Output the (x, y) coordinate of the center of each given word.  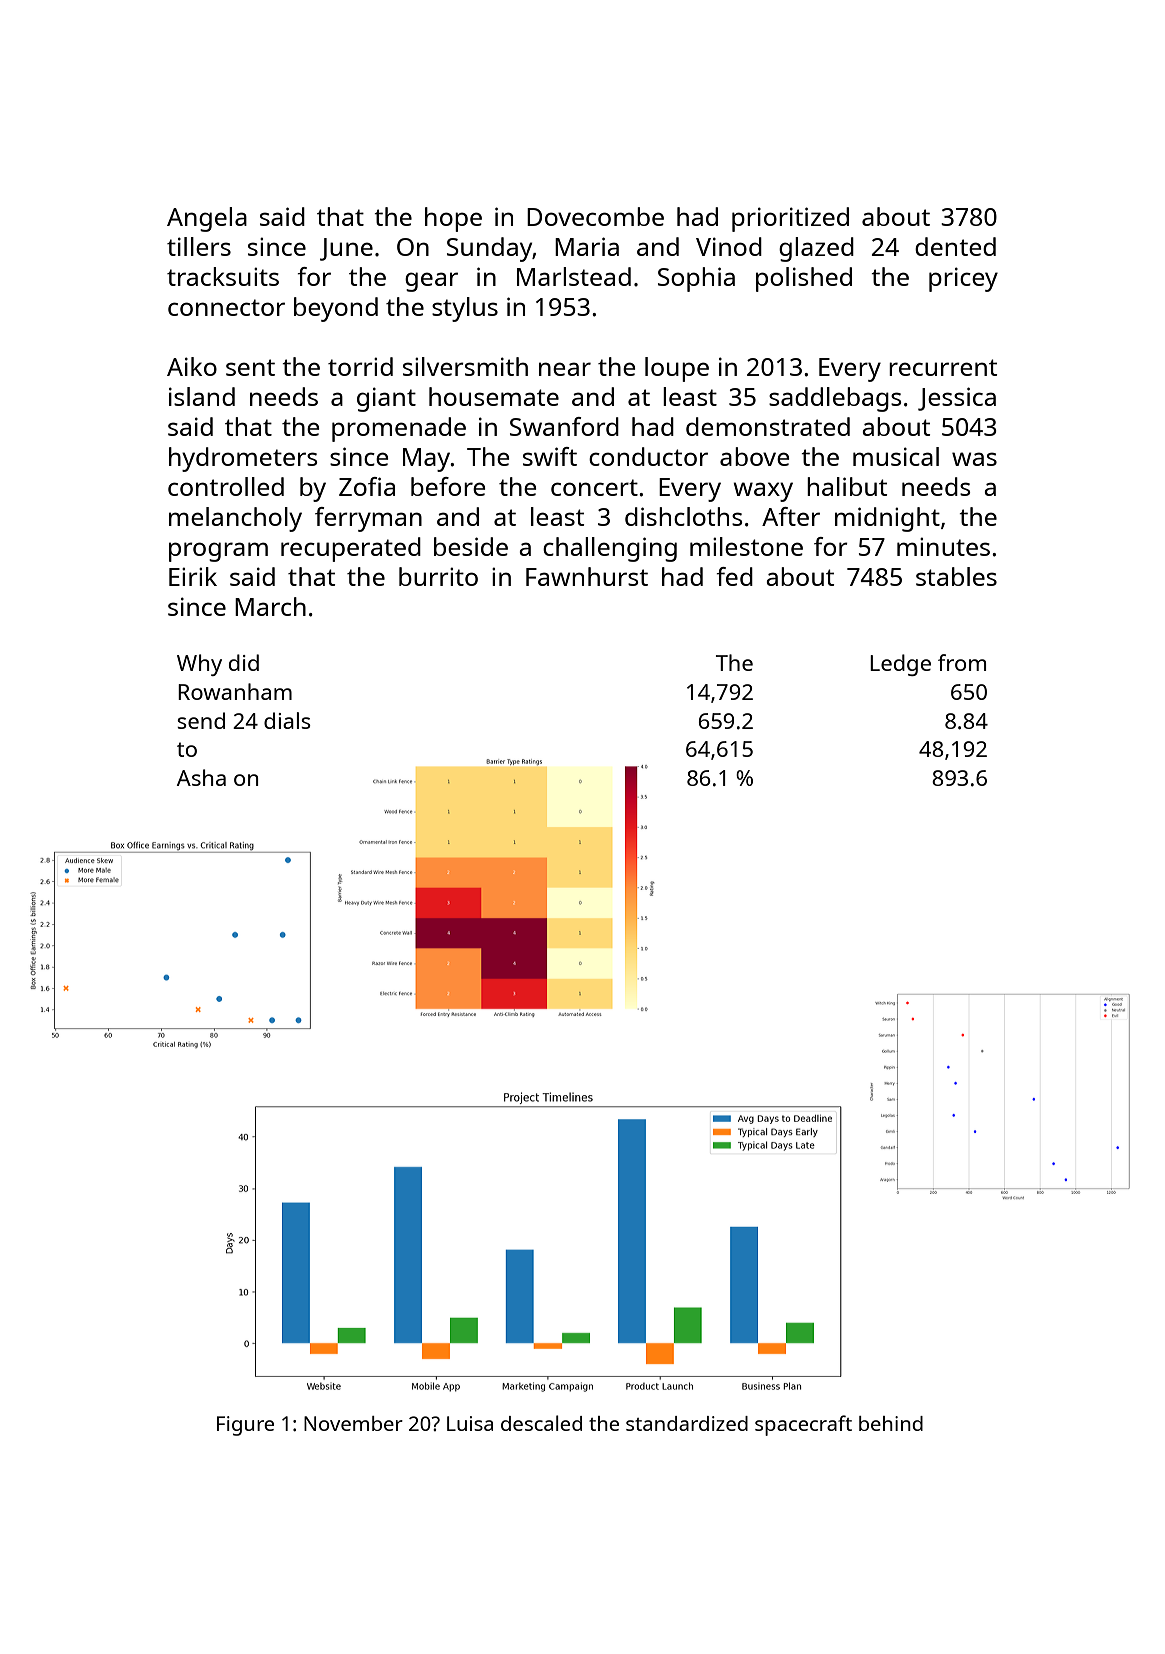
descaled (541, 1423)
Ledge (900, 665)
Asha (201, 777)
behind (891, 1423)
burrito (438, 576)
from (962, 662)
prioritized (790, 219)
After (791, 516)
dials (287, 720)
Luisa (470, 1423)
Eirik (193, 576)
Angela (207, 219)
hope (453, 219)
